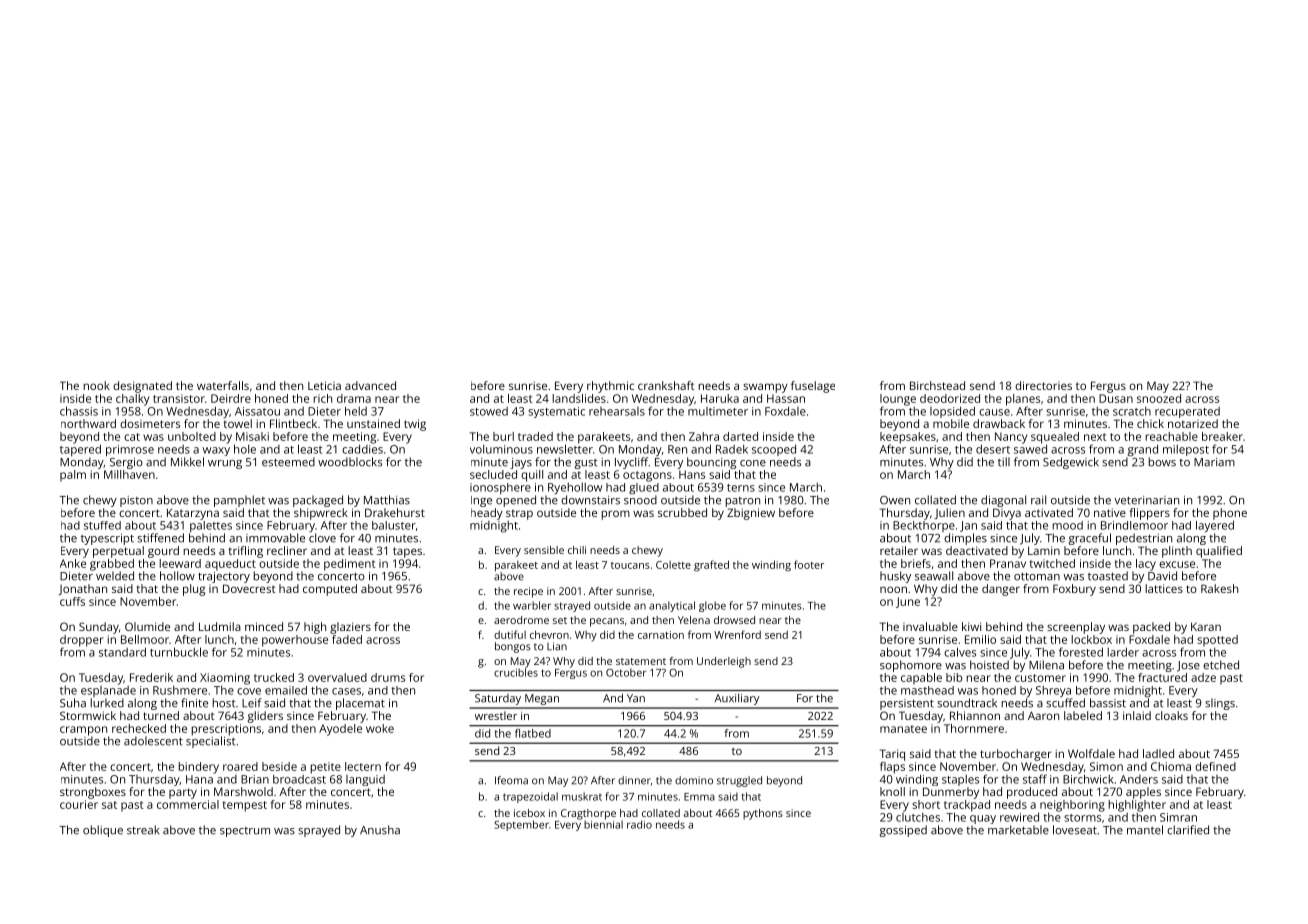 This screenshot has height=924, width=1308. Describe the element at coordinates (751, 514) in the screenshot. I see `Zbigniew` at that location.
